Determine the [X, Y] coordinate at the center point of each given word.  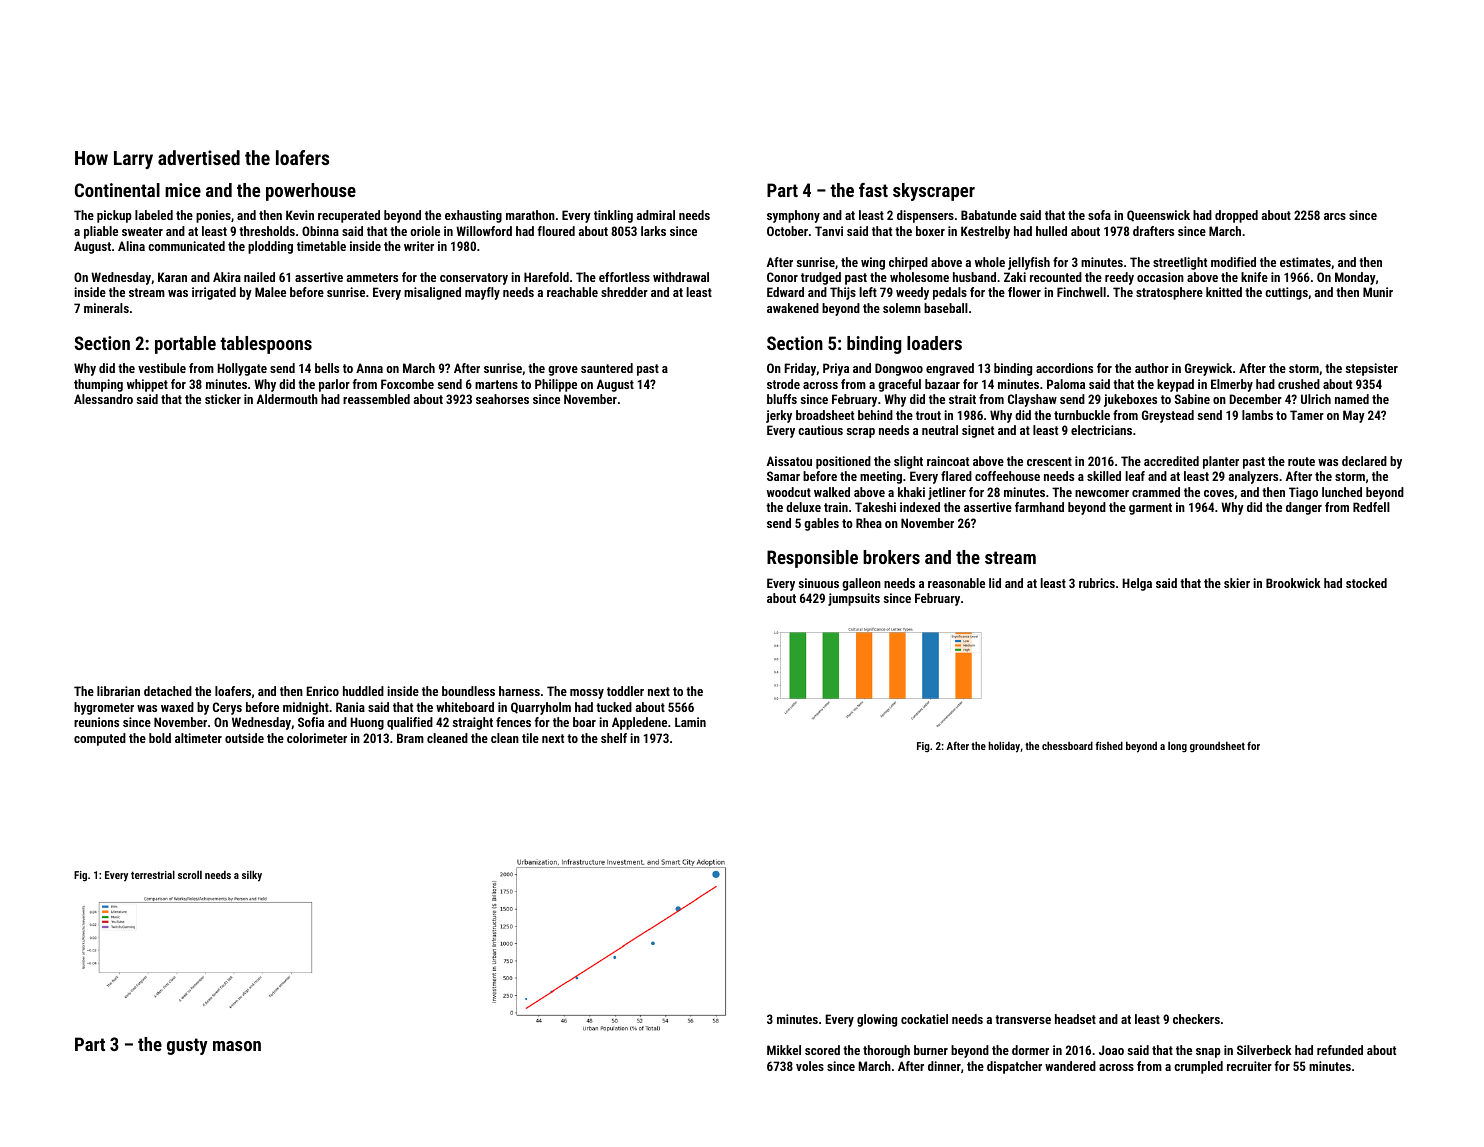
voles [810, 1066]
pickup [114, 216]
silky [252, 876]
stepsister [1372, 369]
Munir [1378, 292]
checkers [1196, 1019]
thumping [98, 385]
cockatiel [924, 1019]
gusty [187, 1046]
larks [653, 231]
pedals [950, 293]
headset [1075, 1019]
